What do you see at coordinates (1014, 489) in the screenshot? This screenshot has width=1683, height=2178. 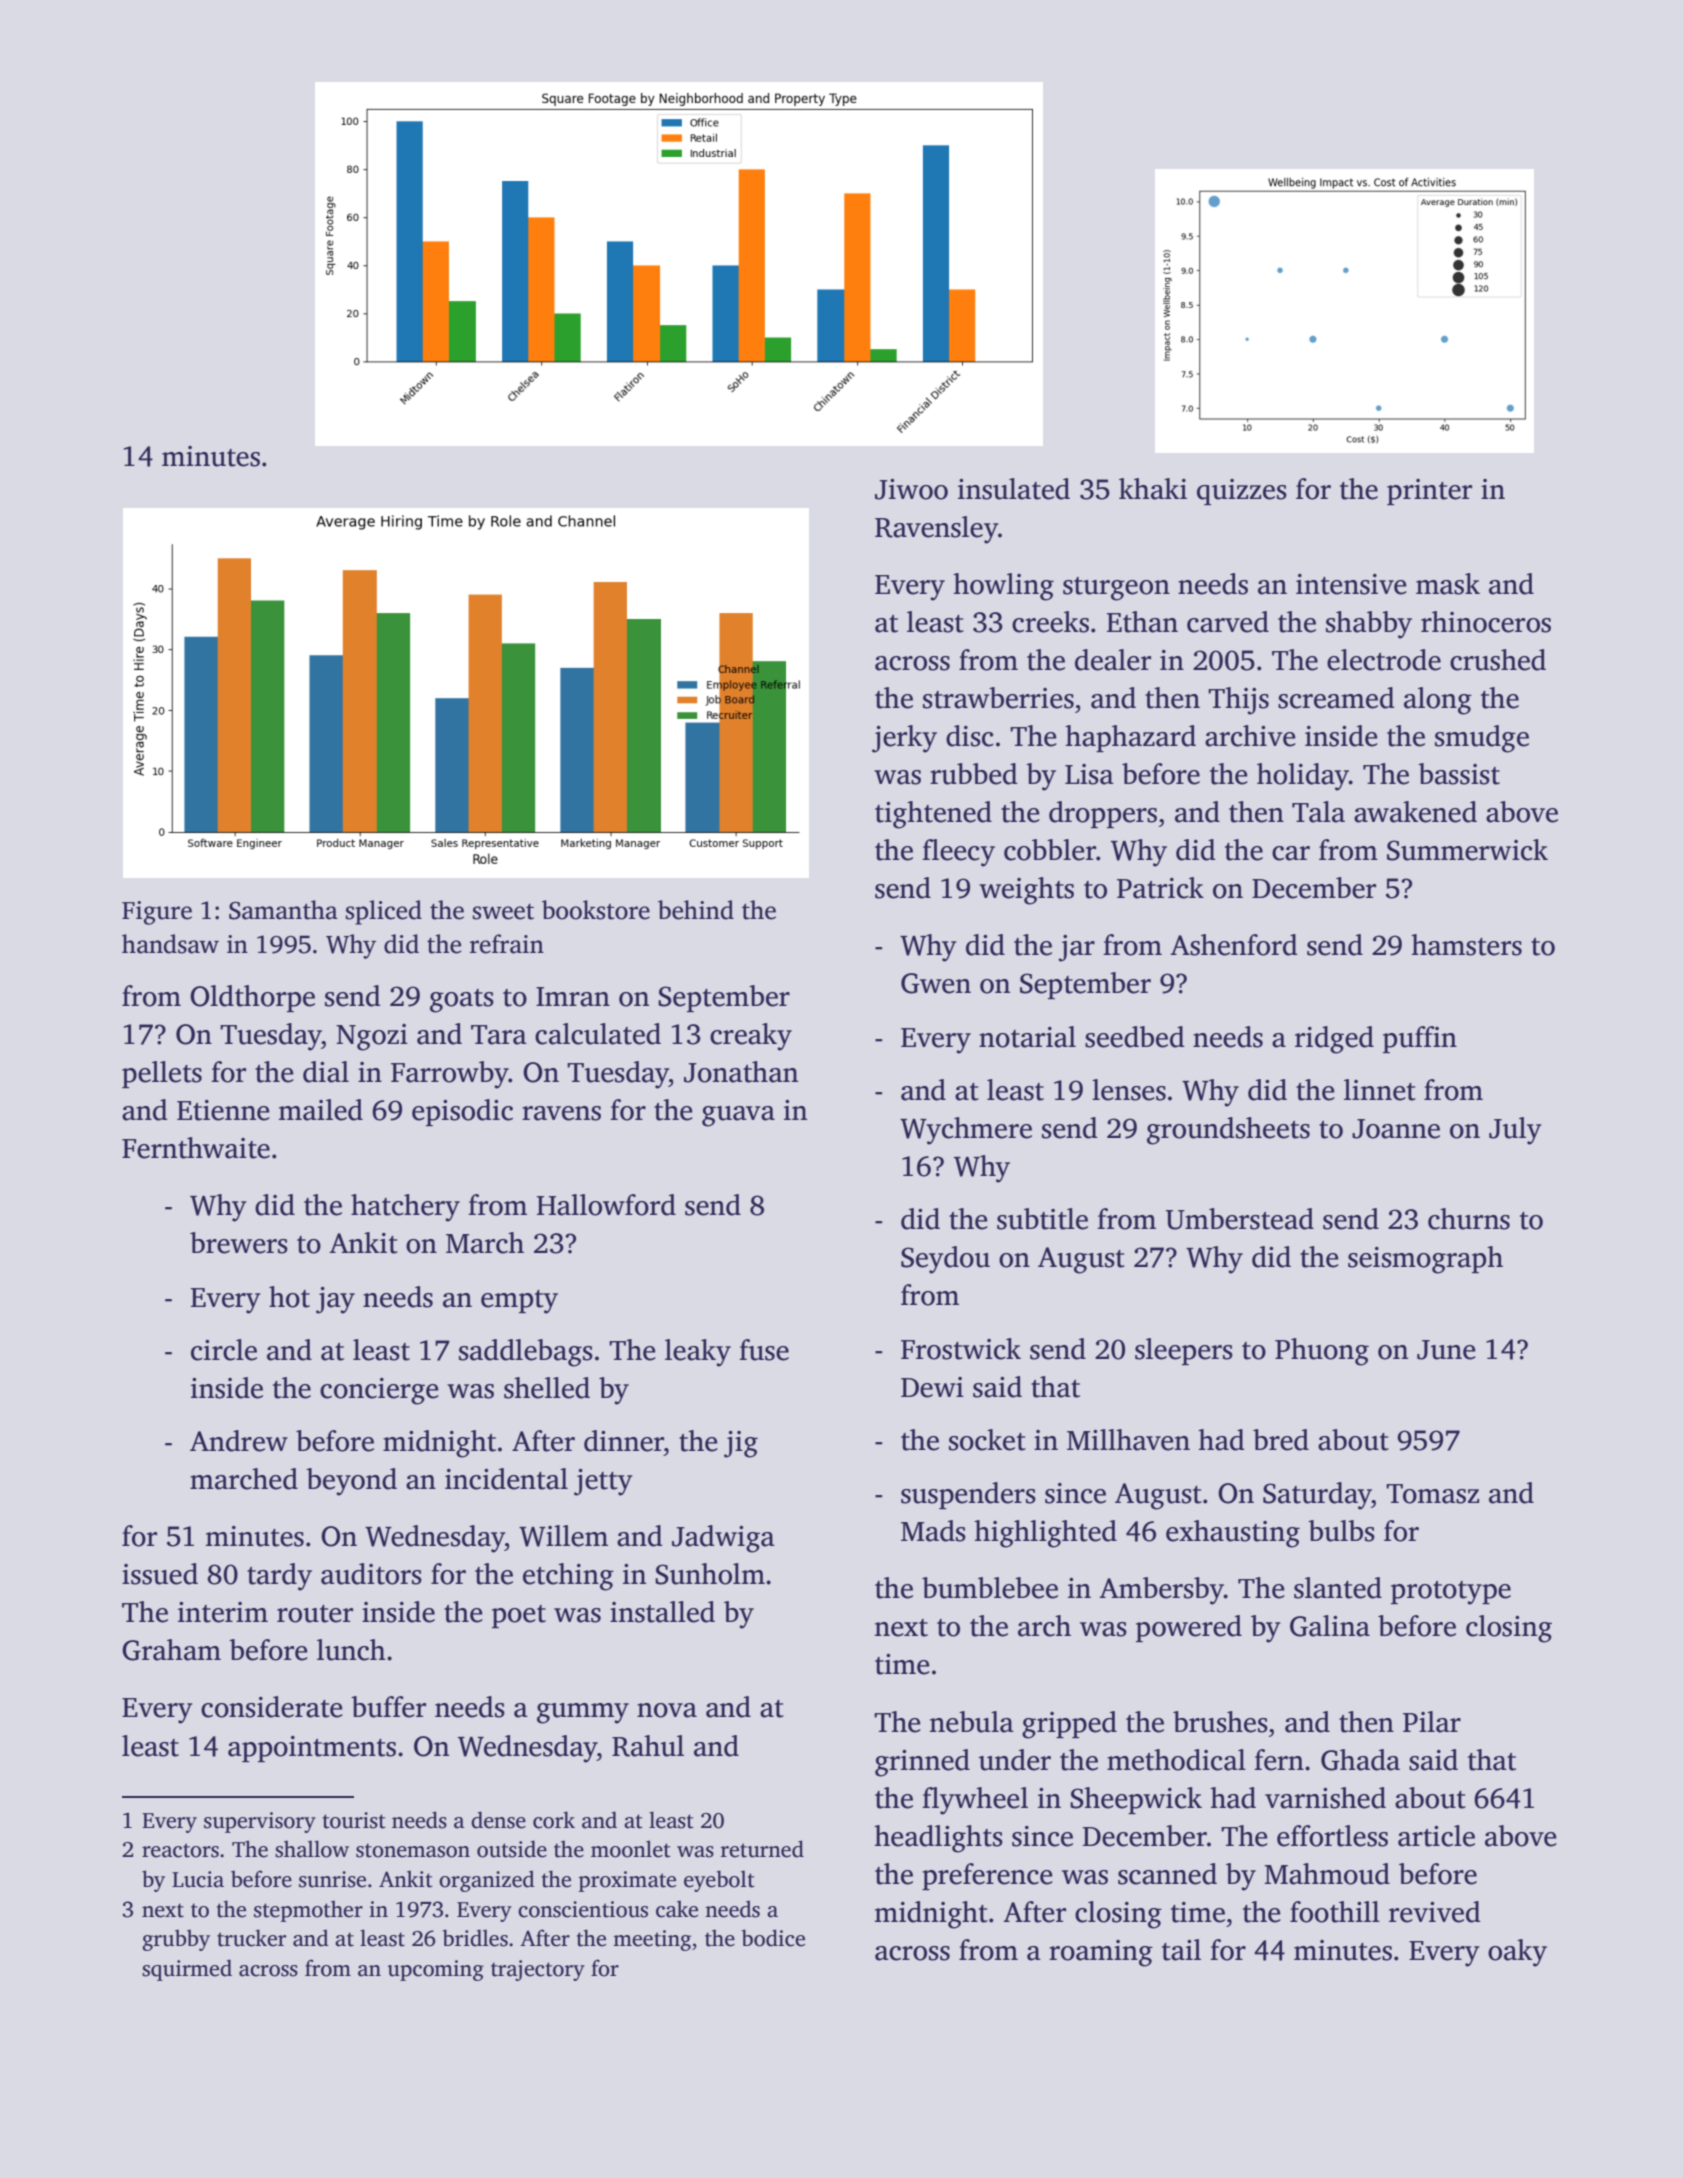 I see `insulated` at bounding box center [1014, 489].
